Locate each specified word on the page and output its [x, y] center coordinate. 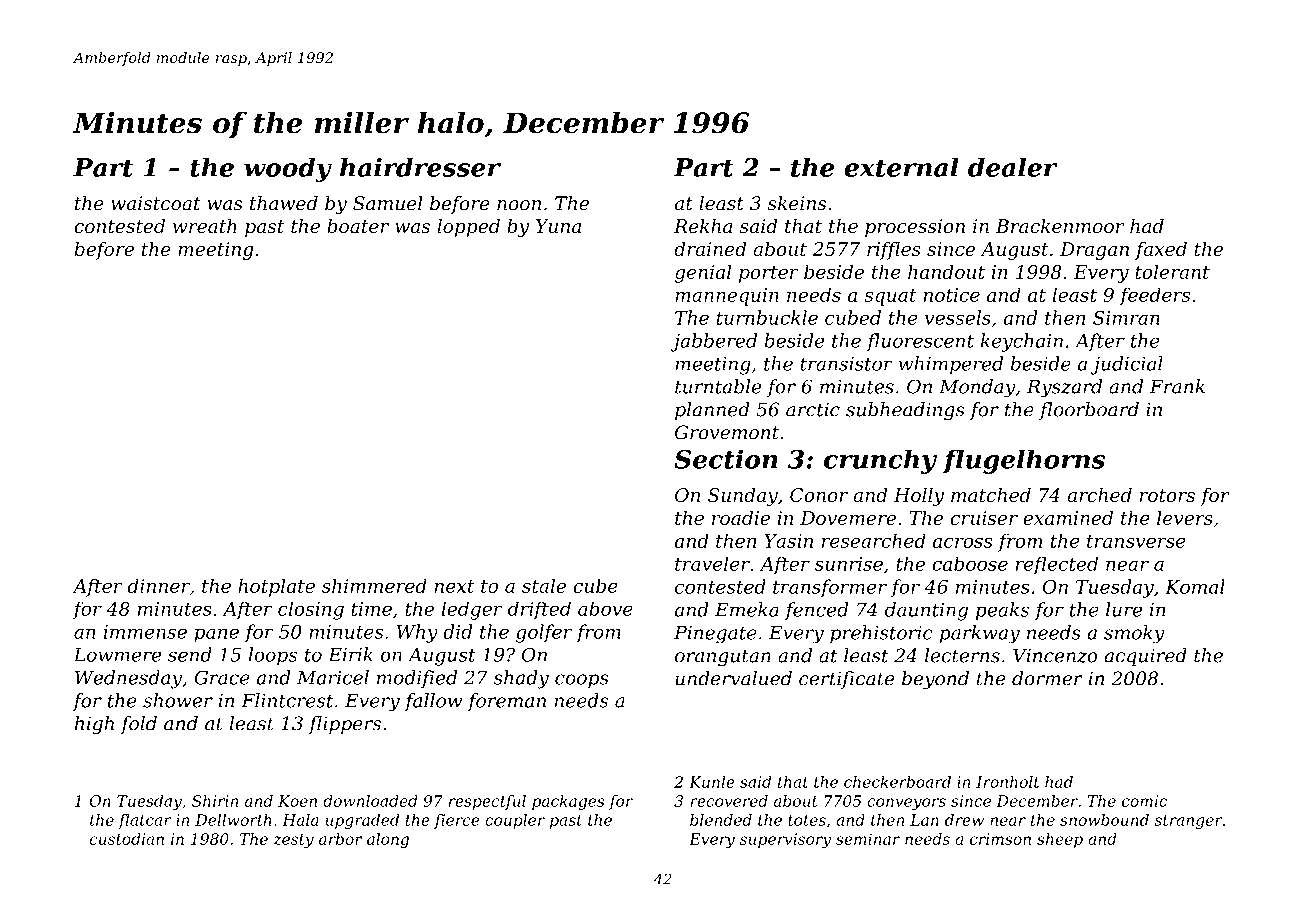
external [902, 167]
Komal [1195, 586]
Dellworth [233, 820]
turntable [718, 386]
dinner [159, 585]
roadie [741, 517]
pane [216, 635]
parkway [980, 634]
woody [288, 169]
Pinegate [715, 635]
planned [712, 411]
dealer [1012, 167]
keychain [1022, 342]
